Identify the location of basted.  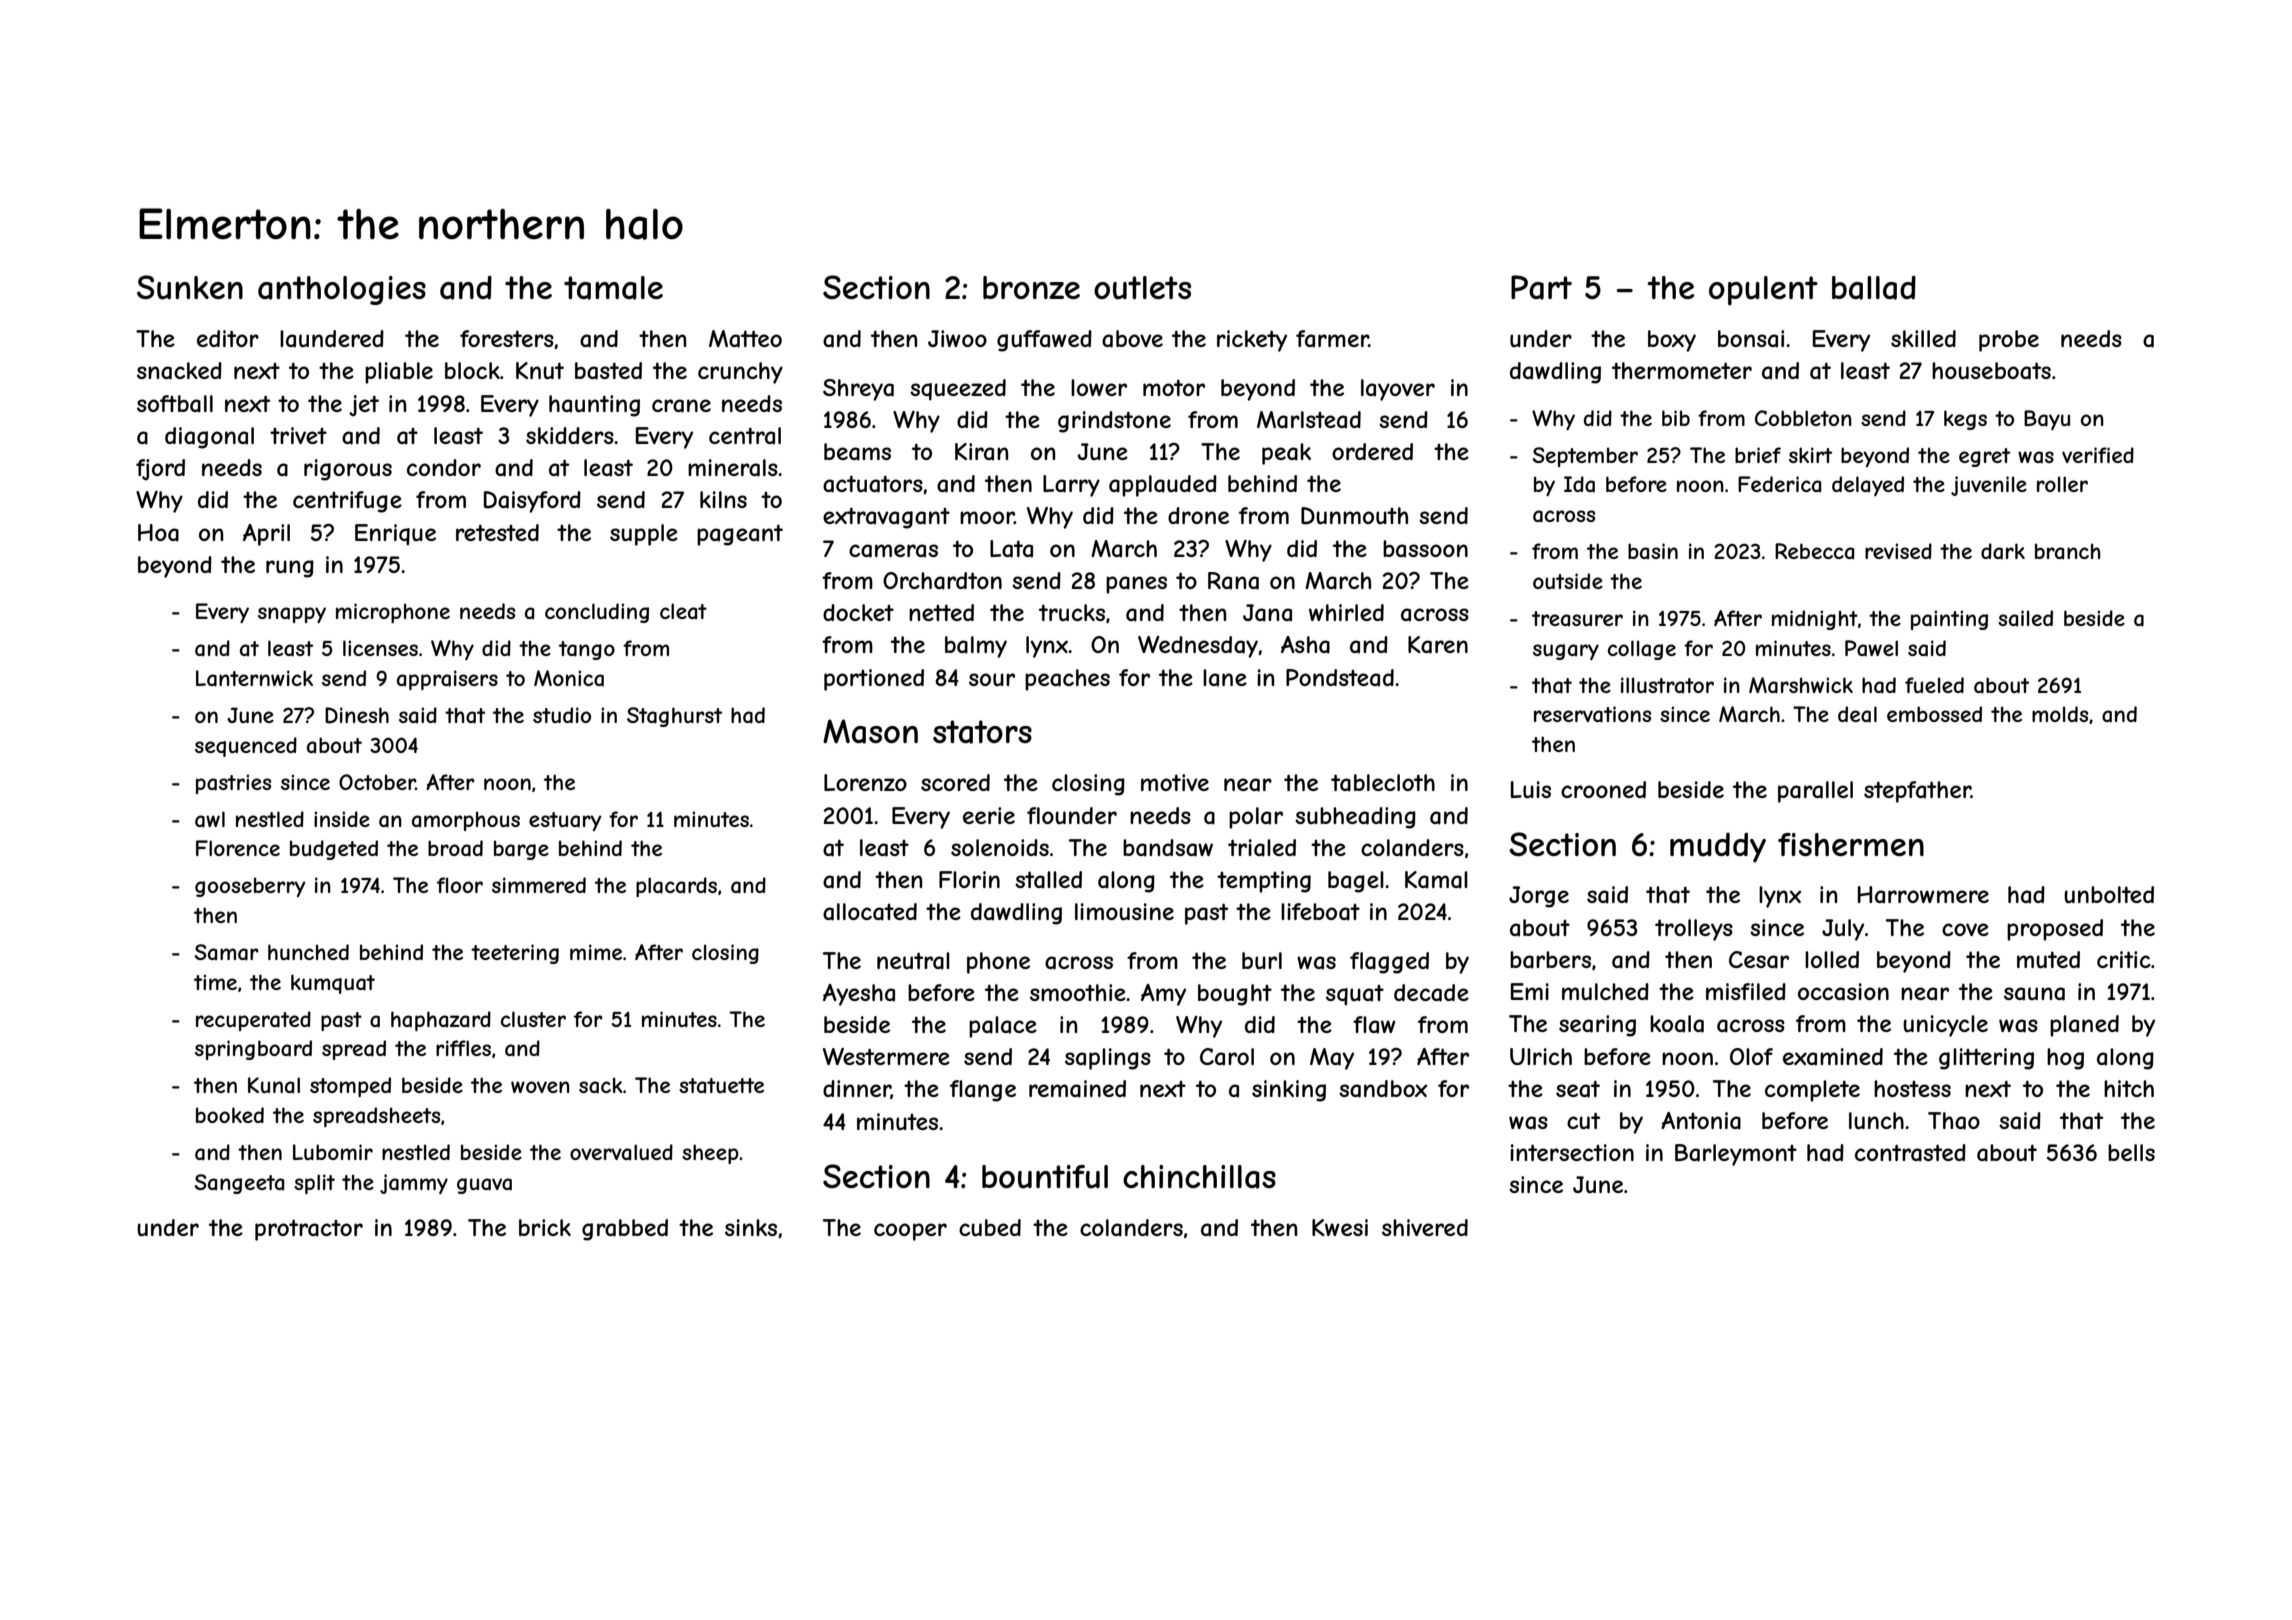
(608, 371).
